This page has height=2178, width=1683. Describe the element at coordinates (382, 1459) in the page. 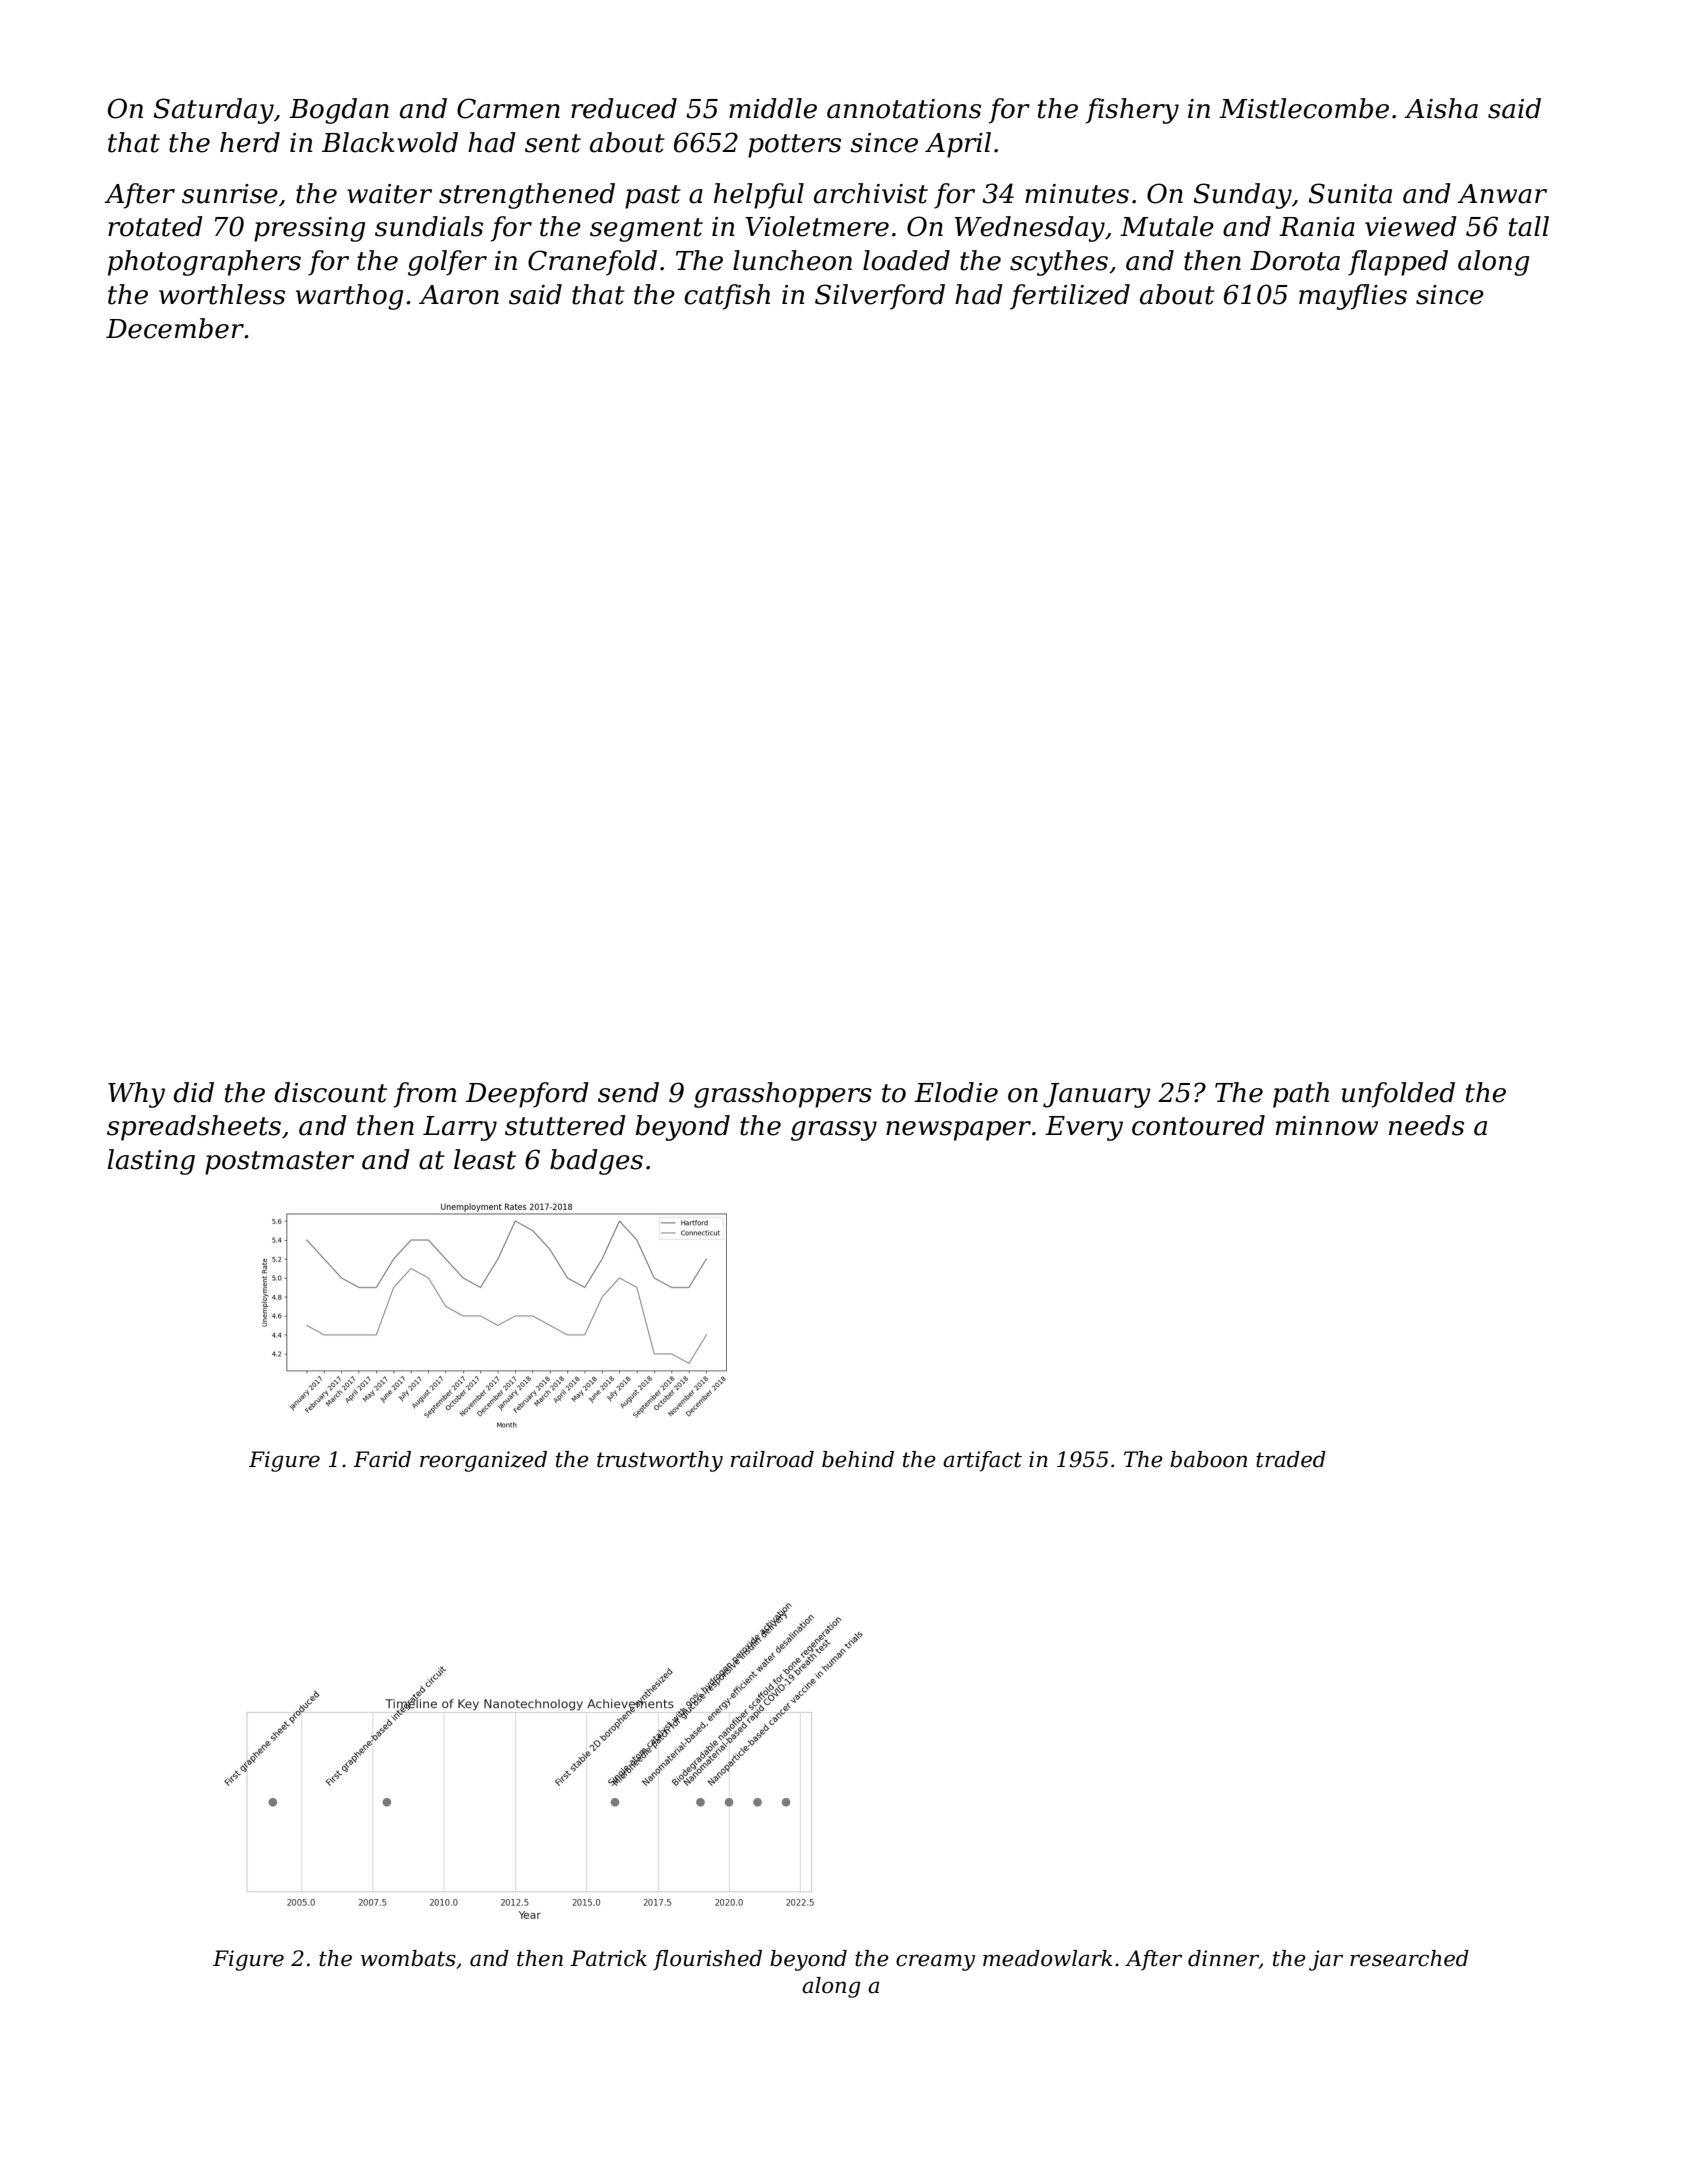

I see `Farid` at that location.
